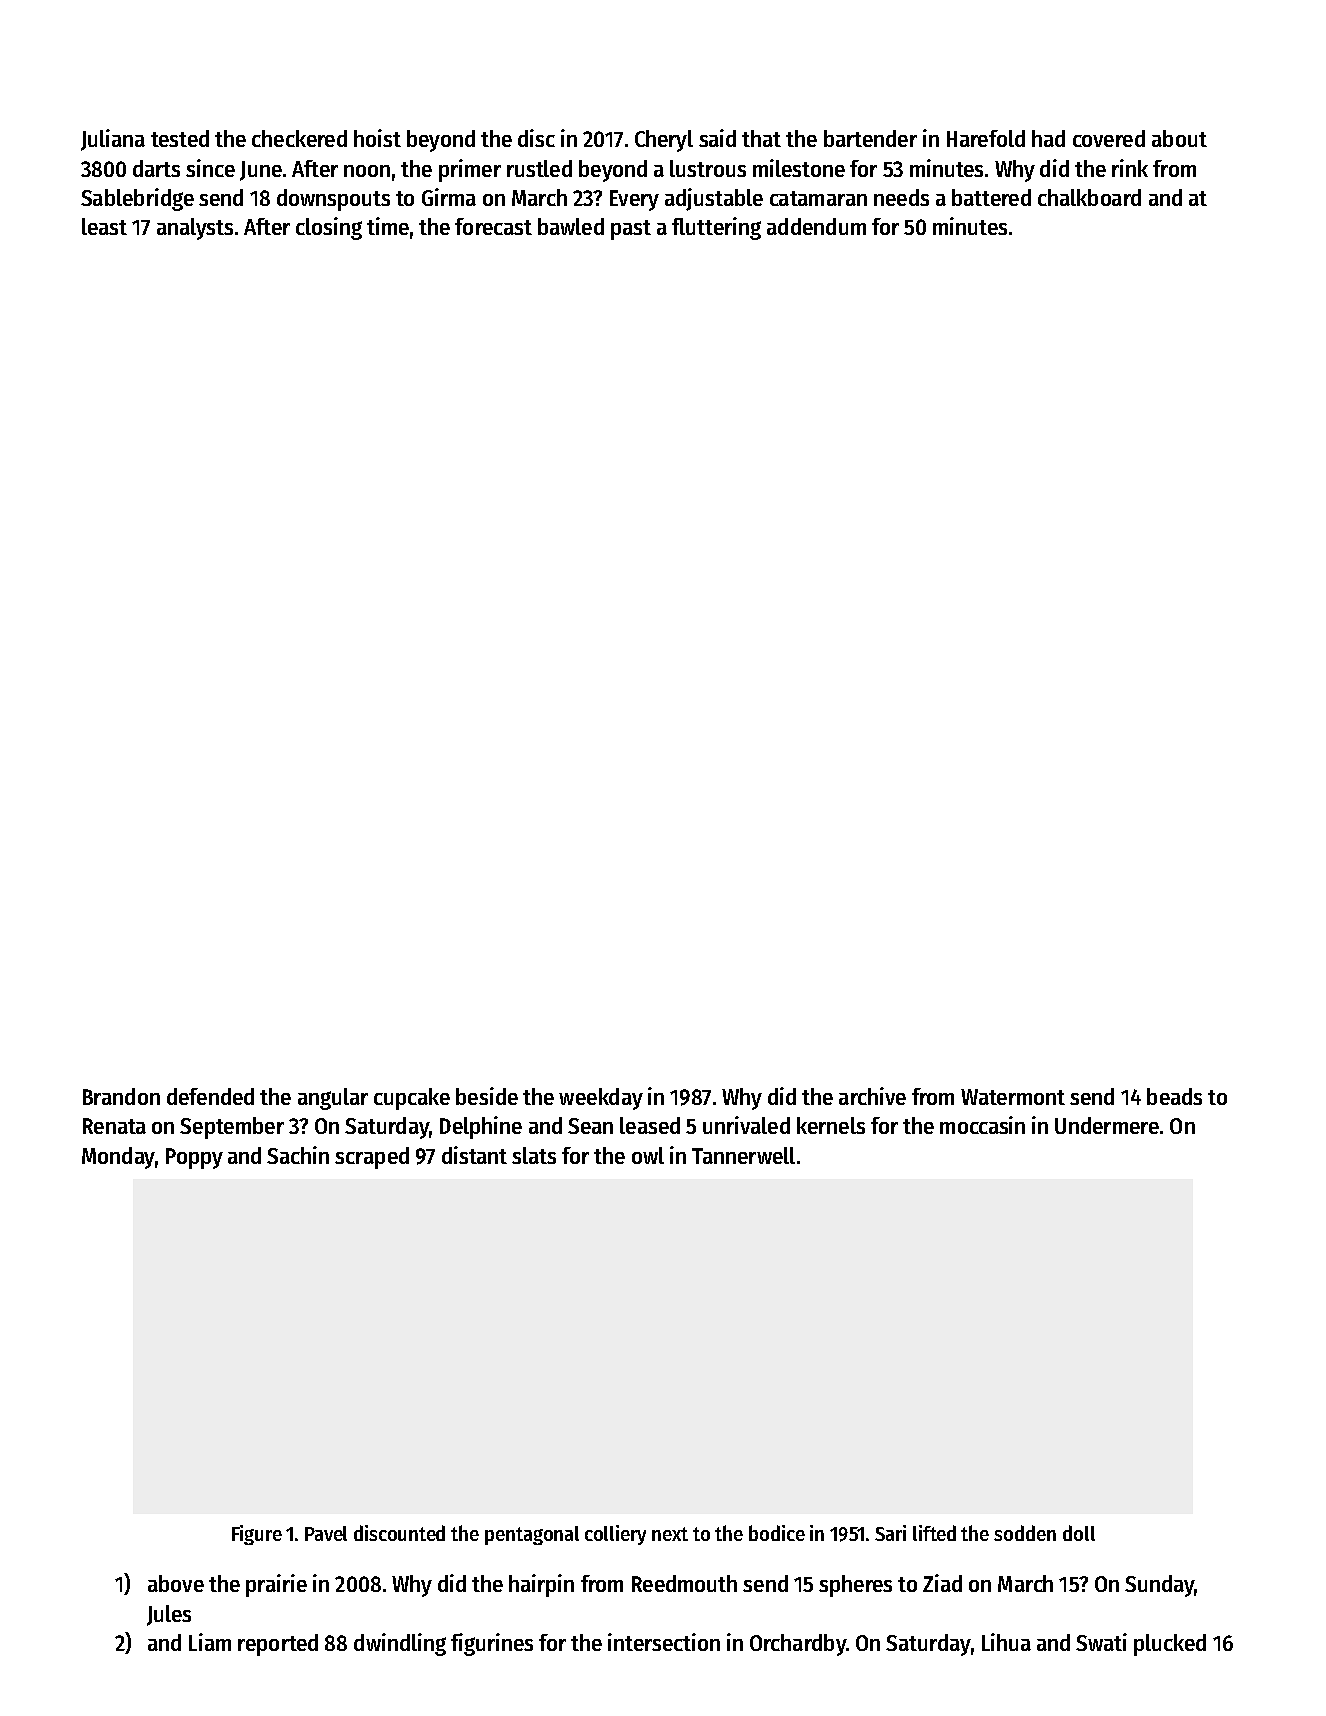  Describe the element at coordinates (539, 168) in the screenshot. I see `rustled` at that location.
